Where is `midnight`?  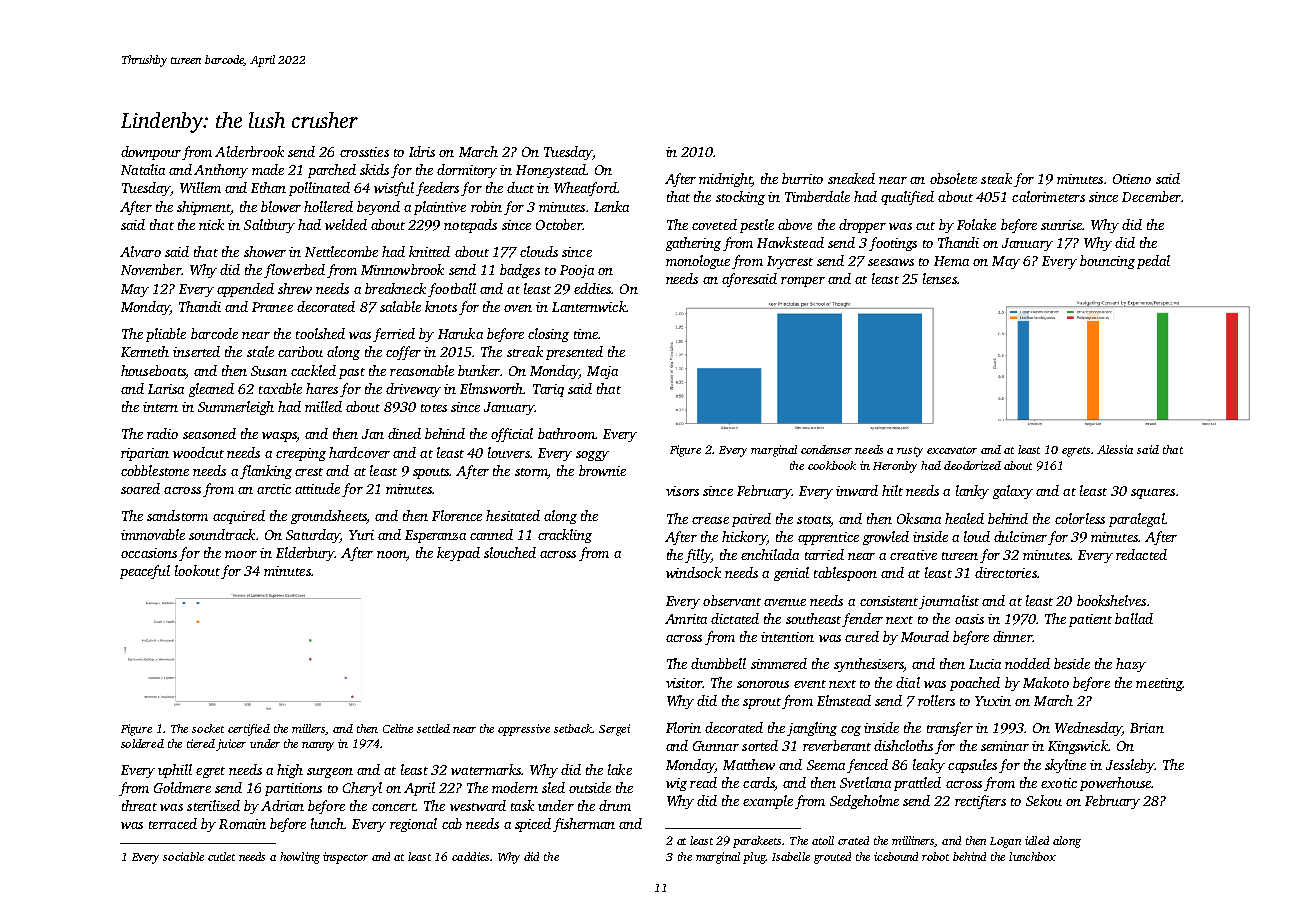
midnight is located at coordinates (725, 180).
